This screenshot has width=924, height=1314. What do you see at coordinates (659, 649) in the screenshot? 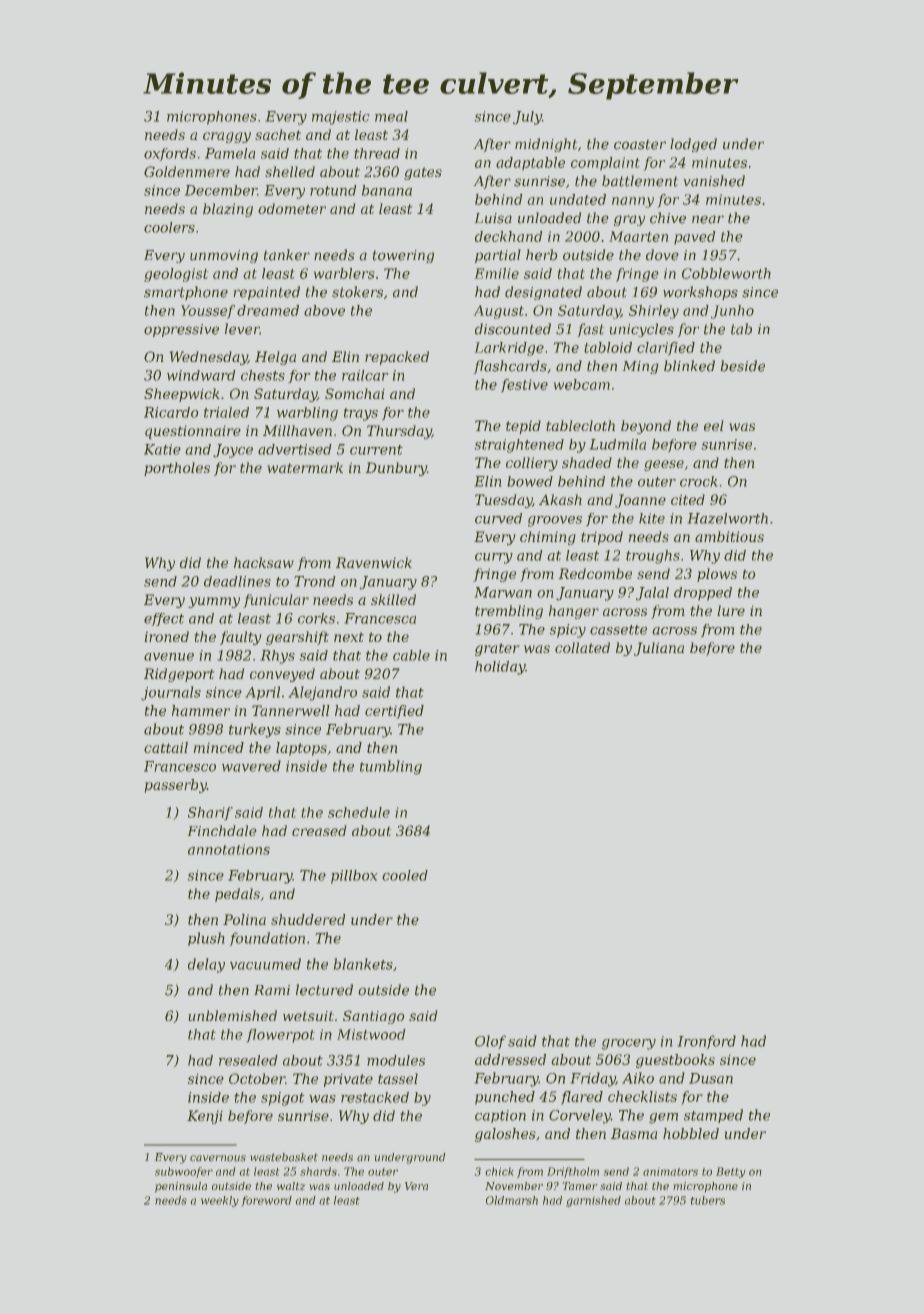
I see `Juliana` at bounding box center [659, 649].
